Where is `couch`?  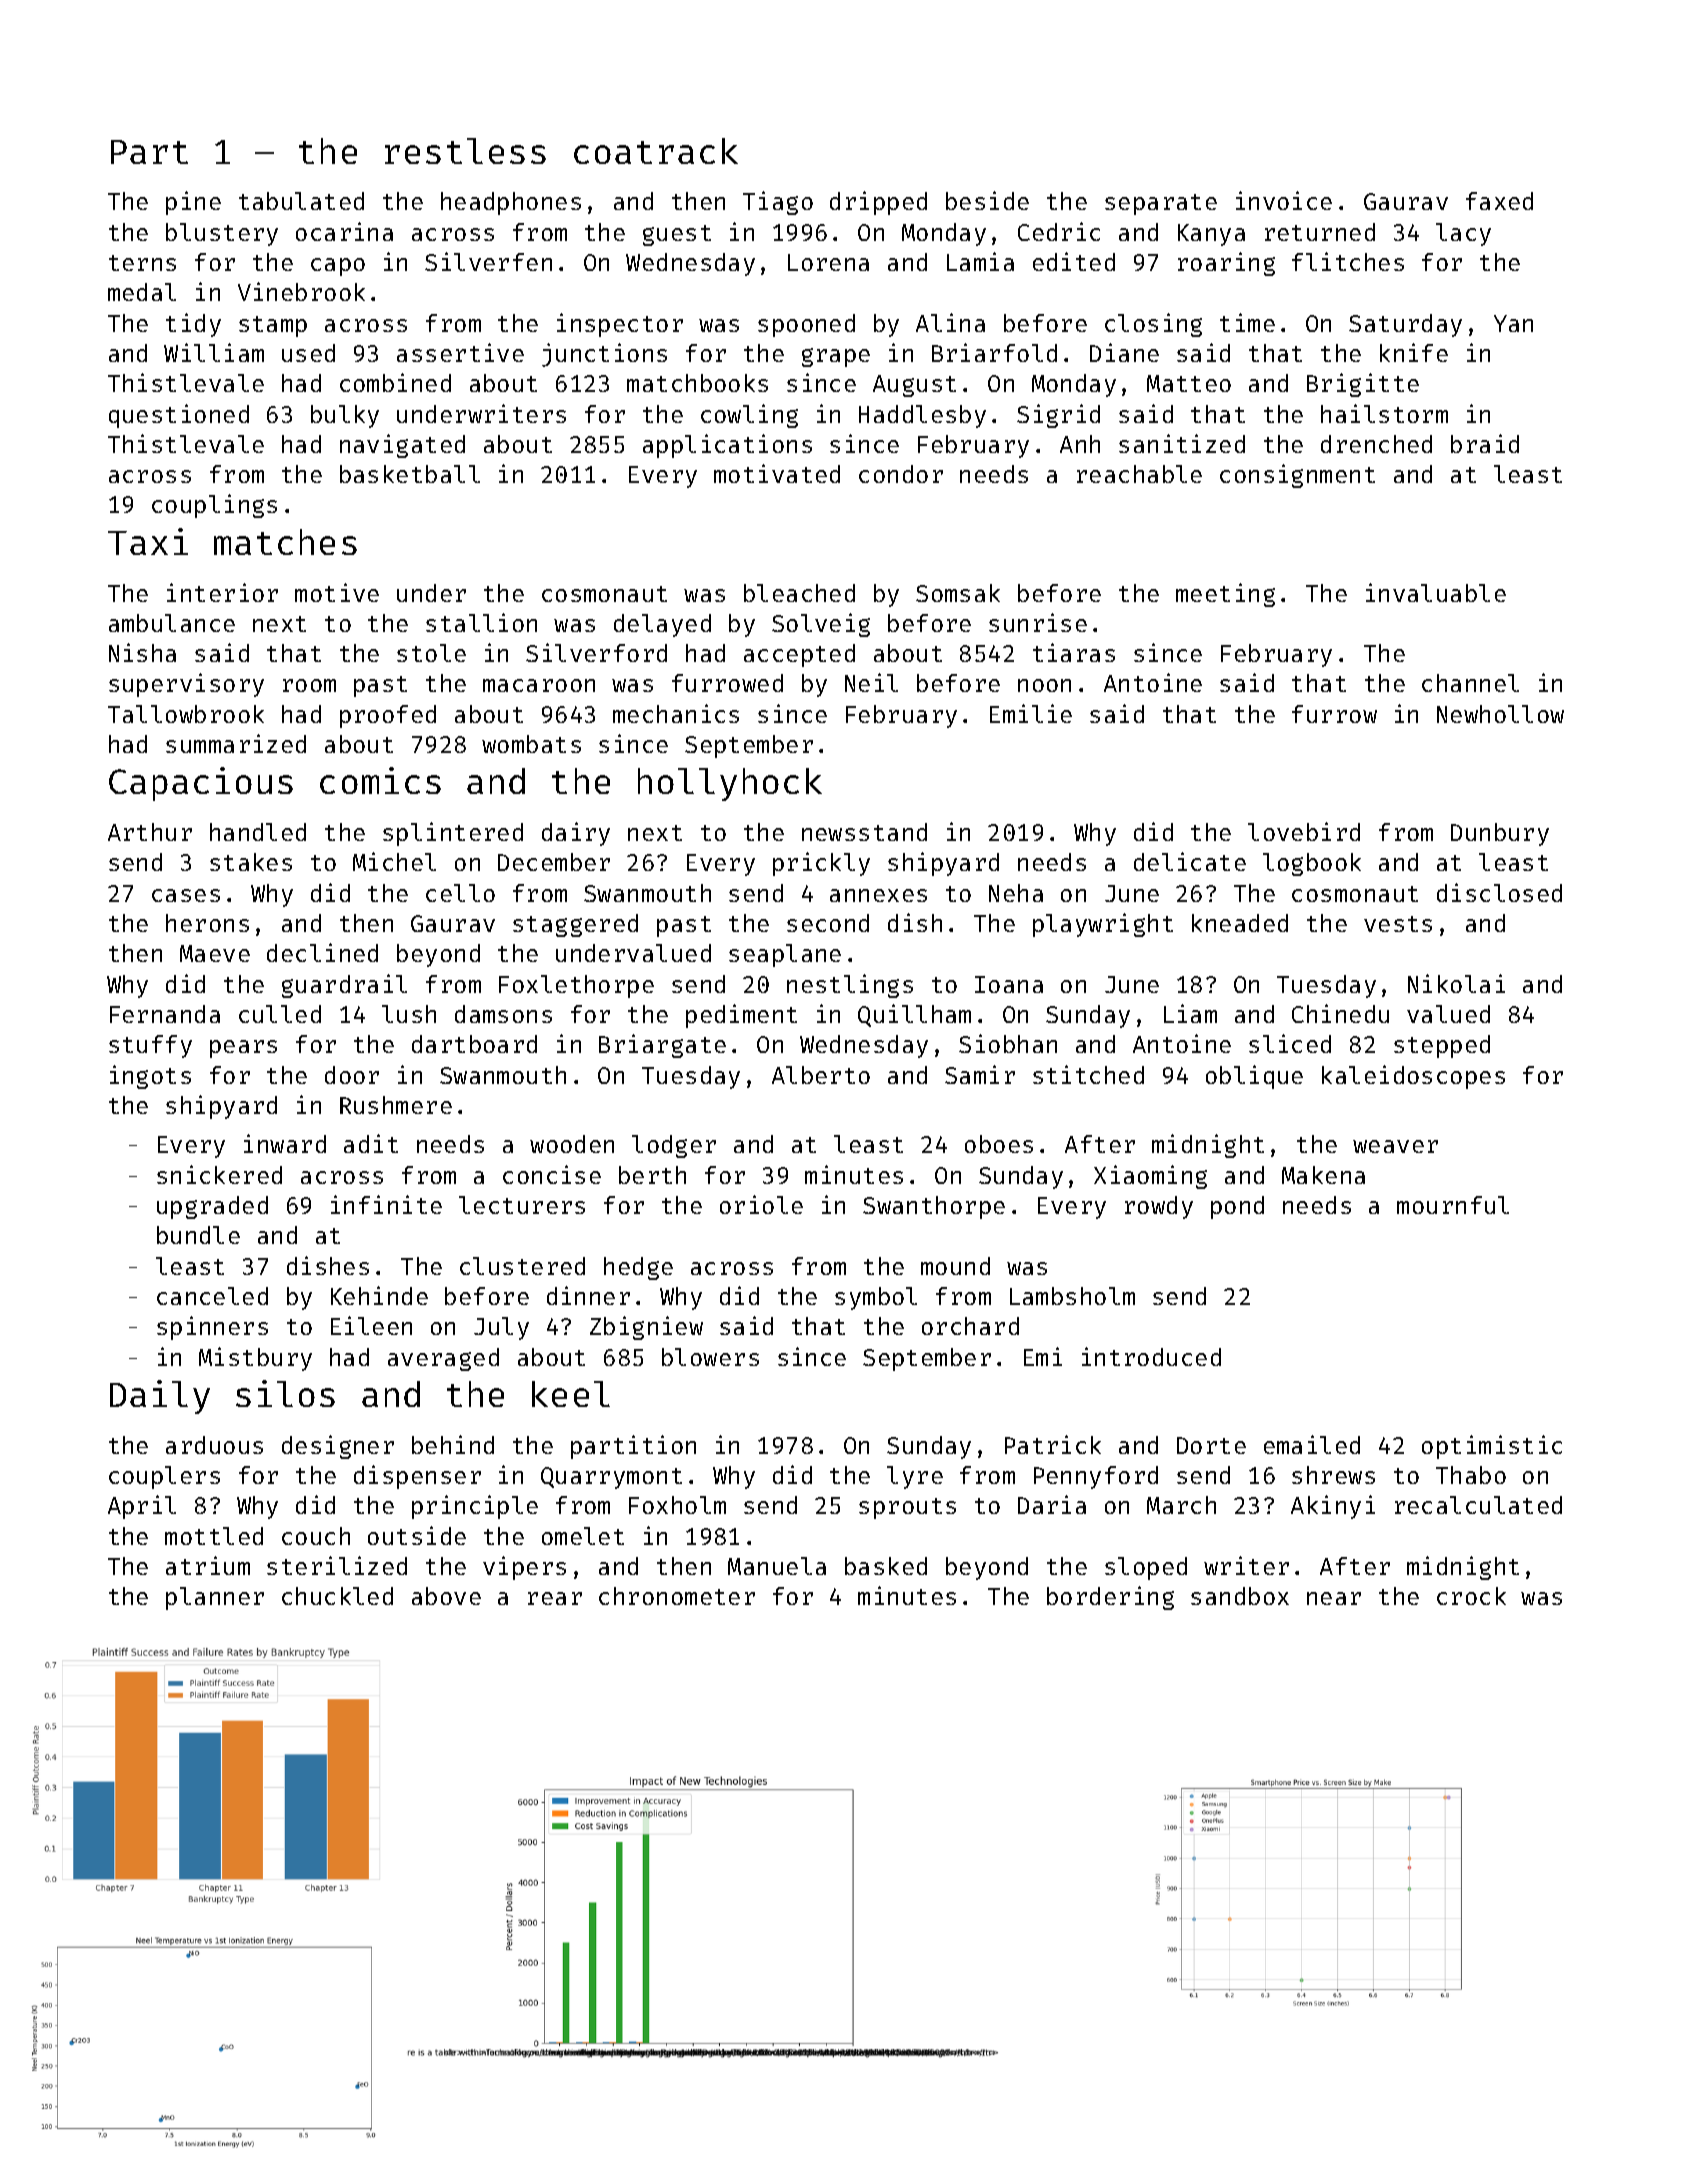
couch is located at coordinates (316, 1536).
